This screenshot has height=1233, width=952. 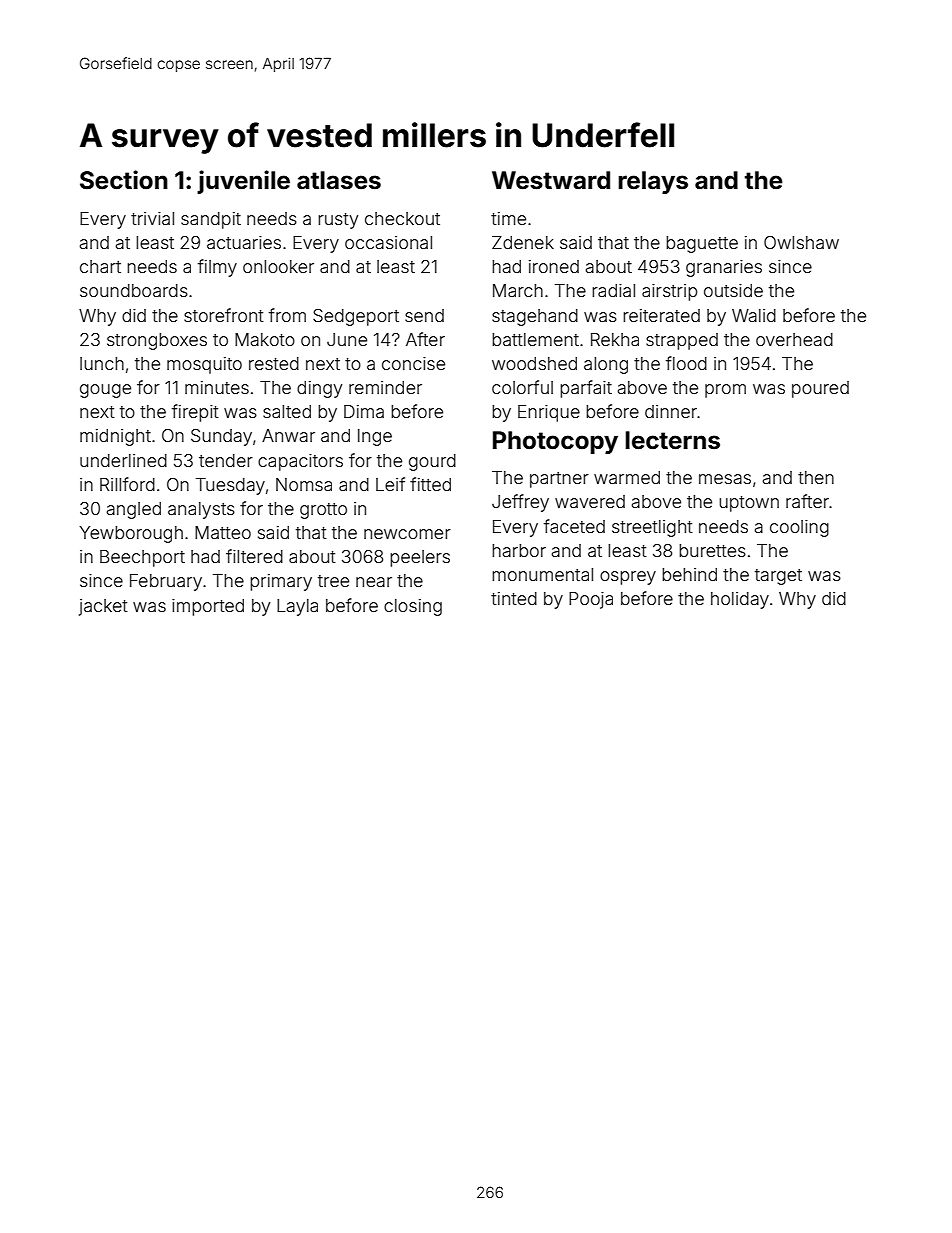 What do you see at coordinates (338, 221) in the screenshot?
I see `rusty` at bounding box center [338, 221].
